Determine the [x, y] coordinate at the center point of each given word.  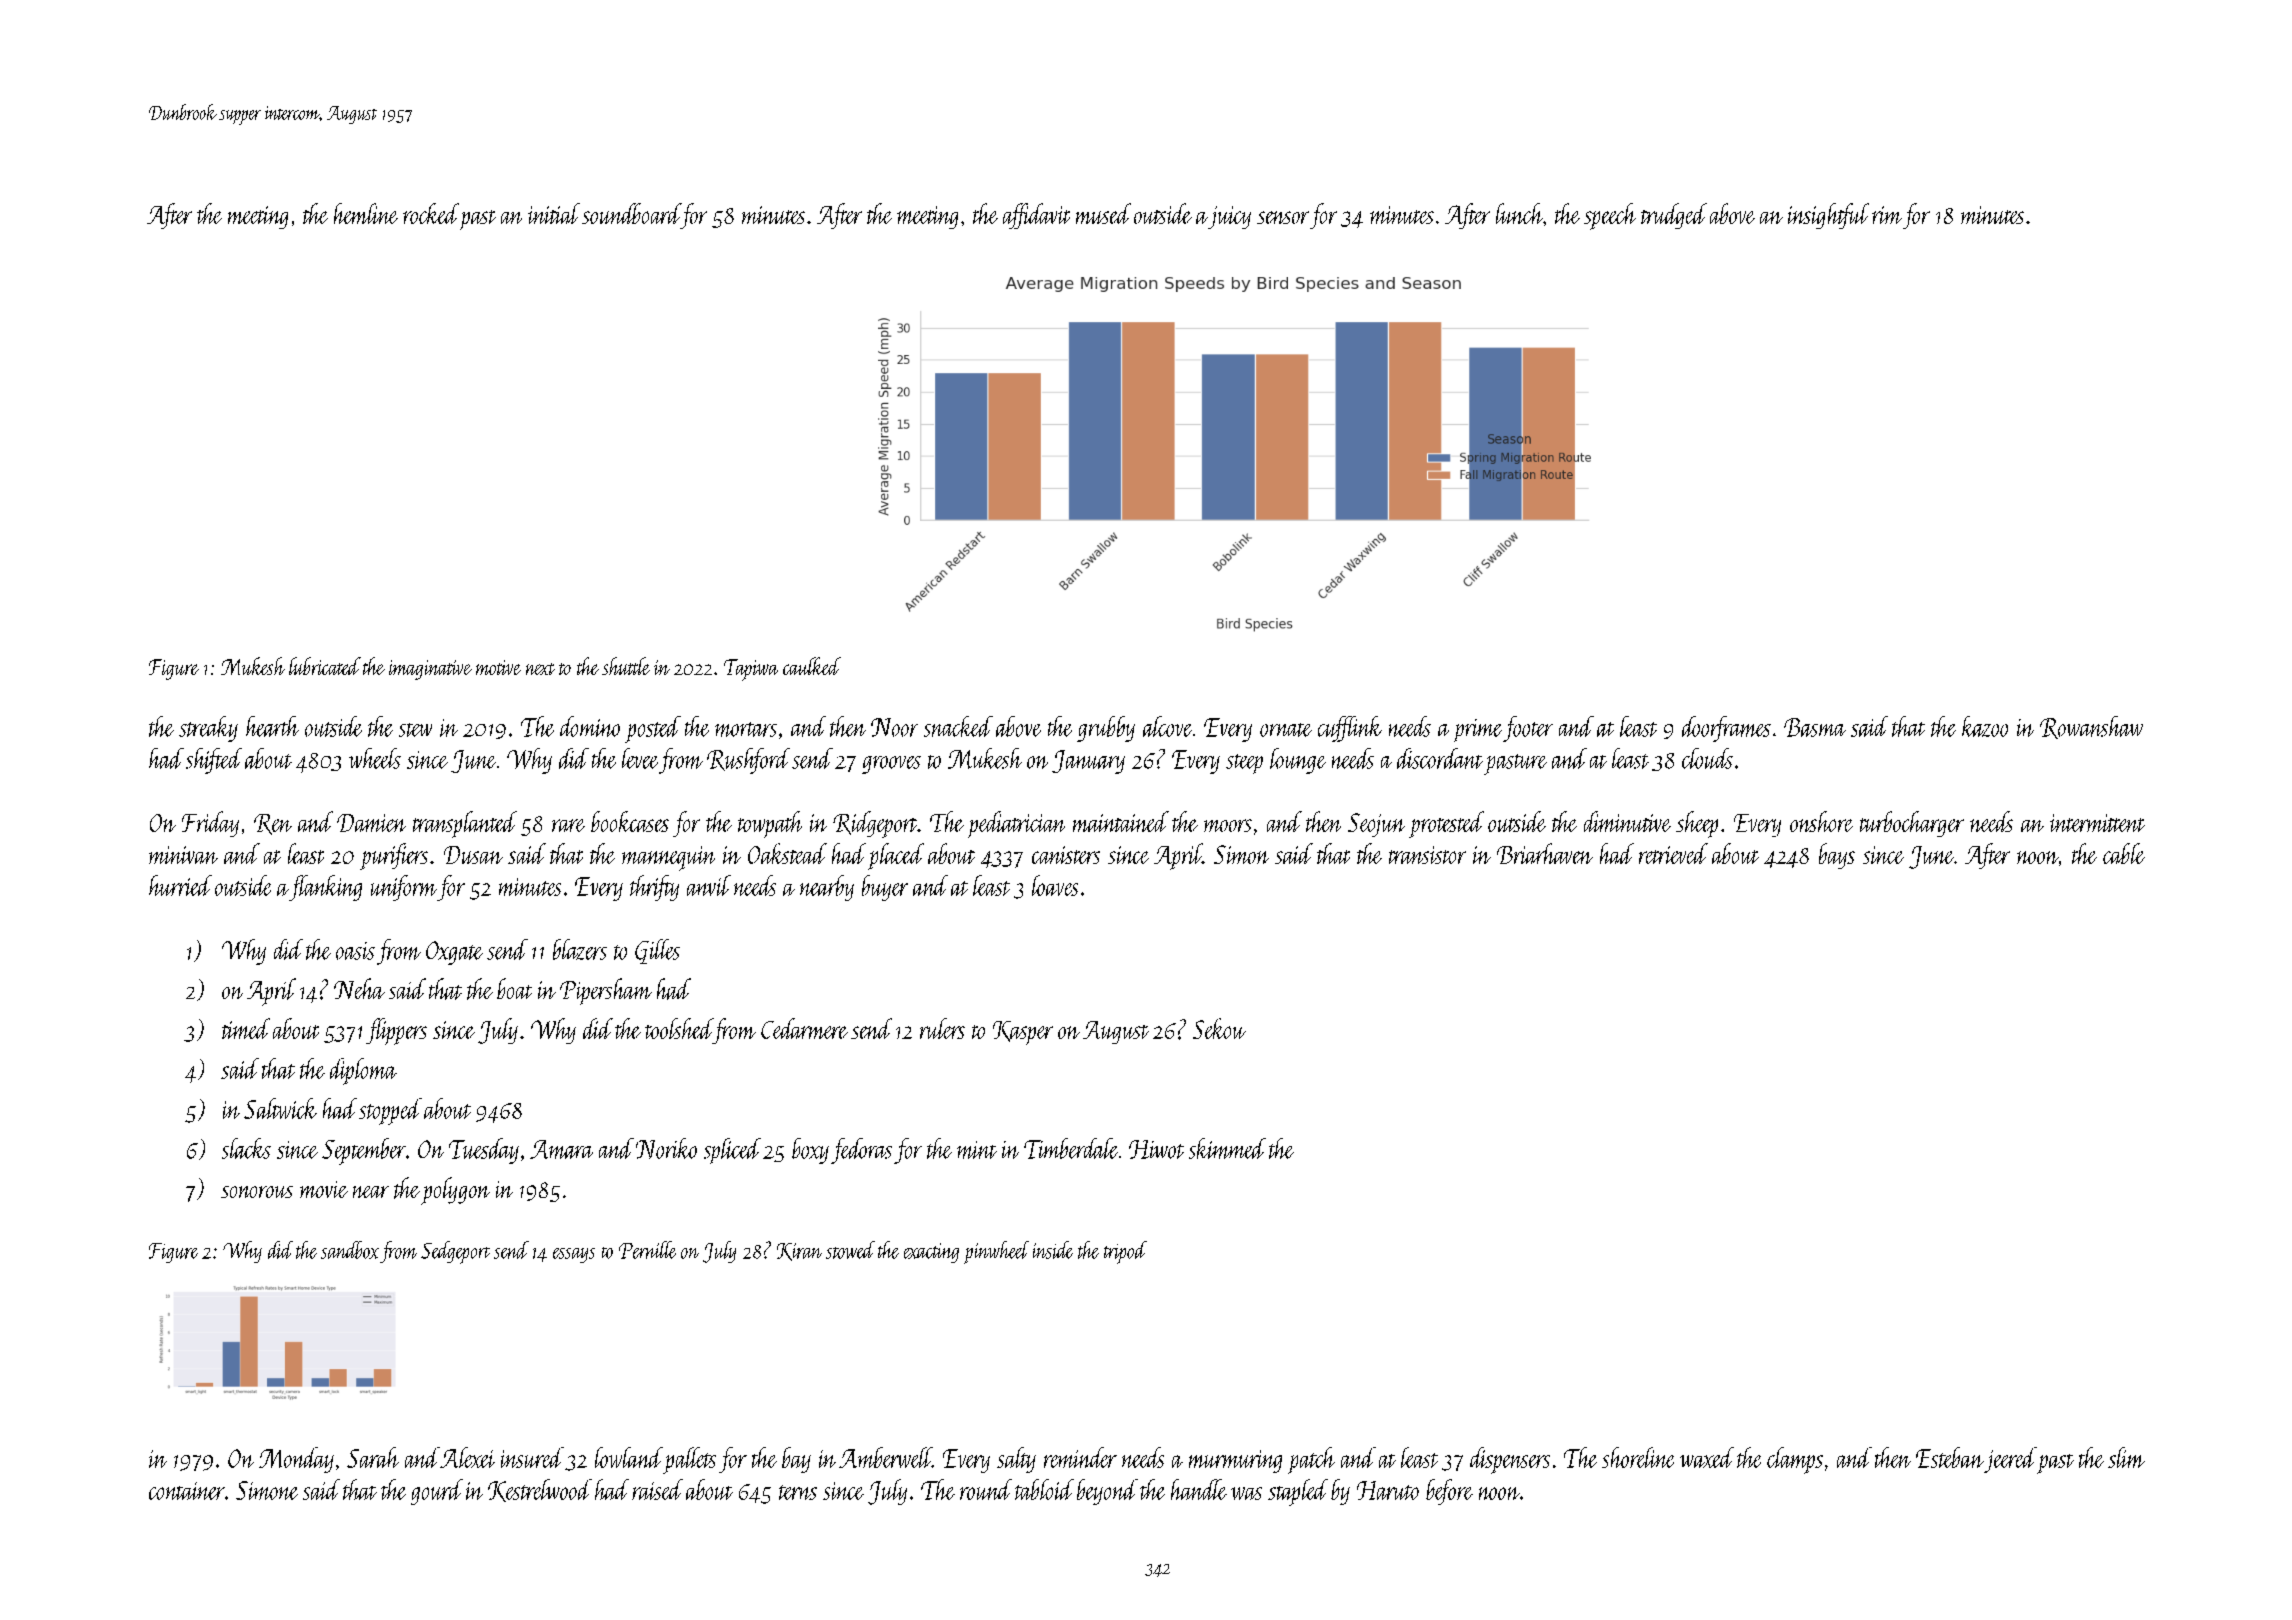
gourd [437, 1492]
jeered [2010, 1460]
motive [498, 667]
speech [1610, 216]
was [1246, 1493]
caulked [812, 666]
